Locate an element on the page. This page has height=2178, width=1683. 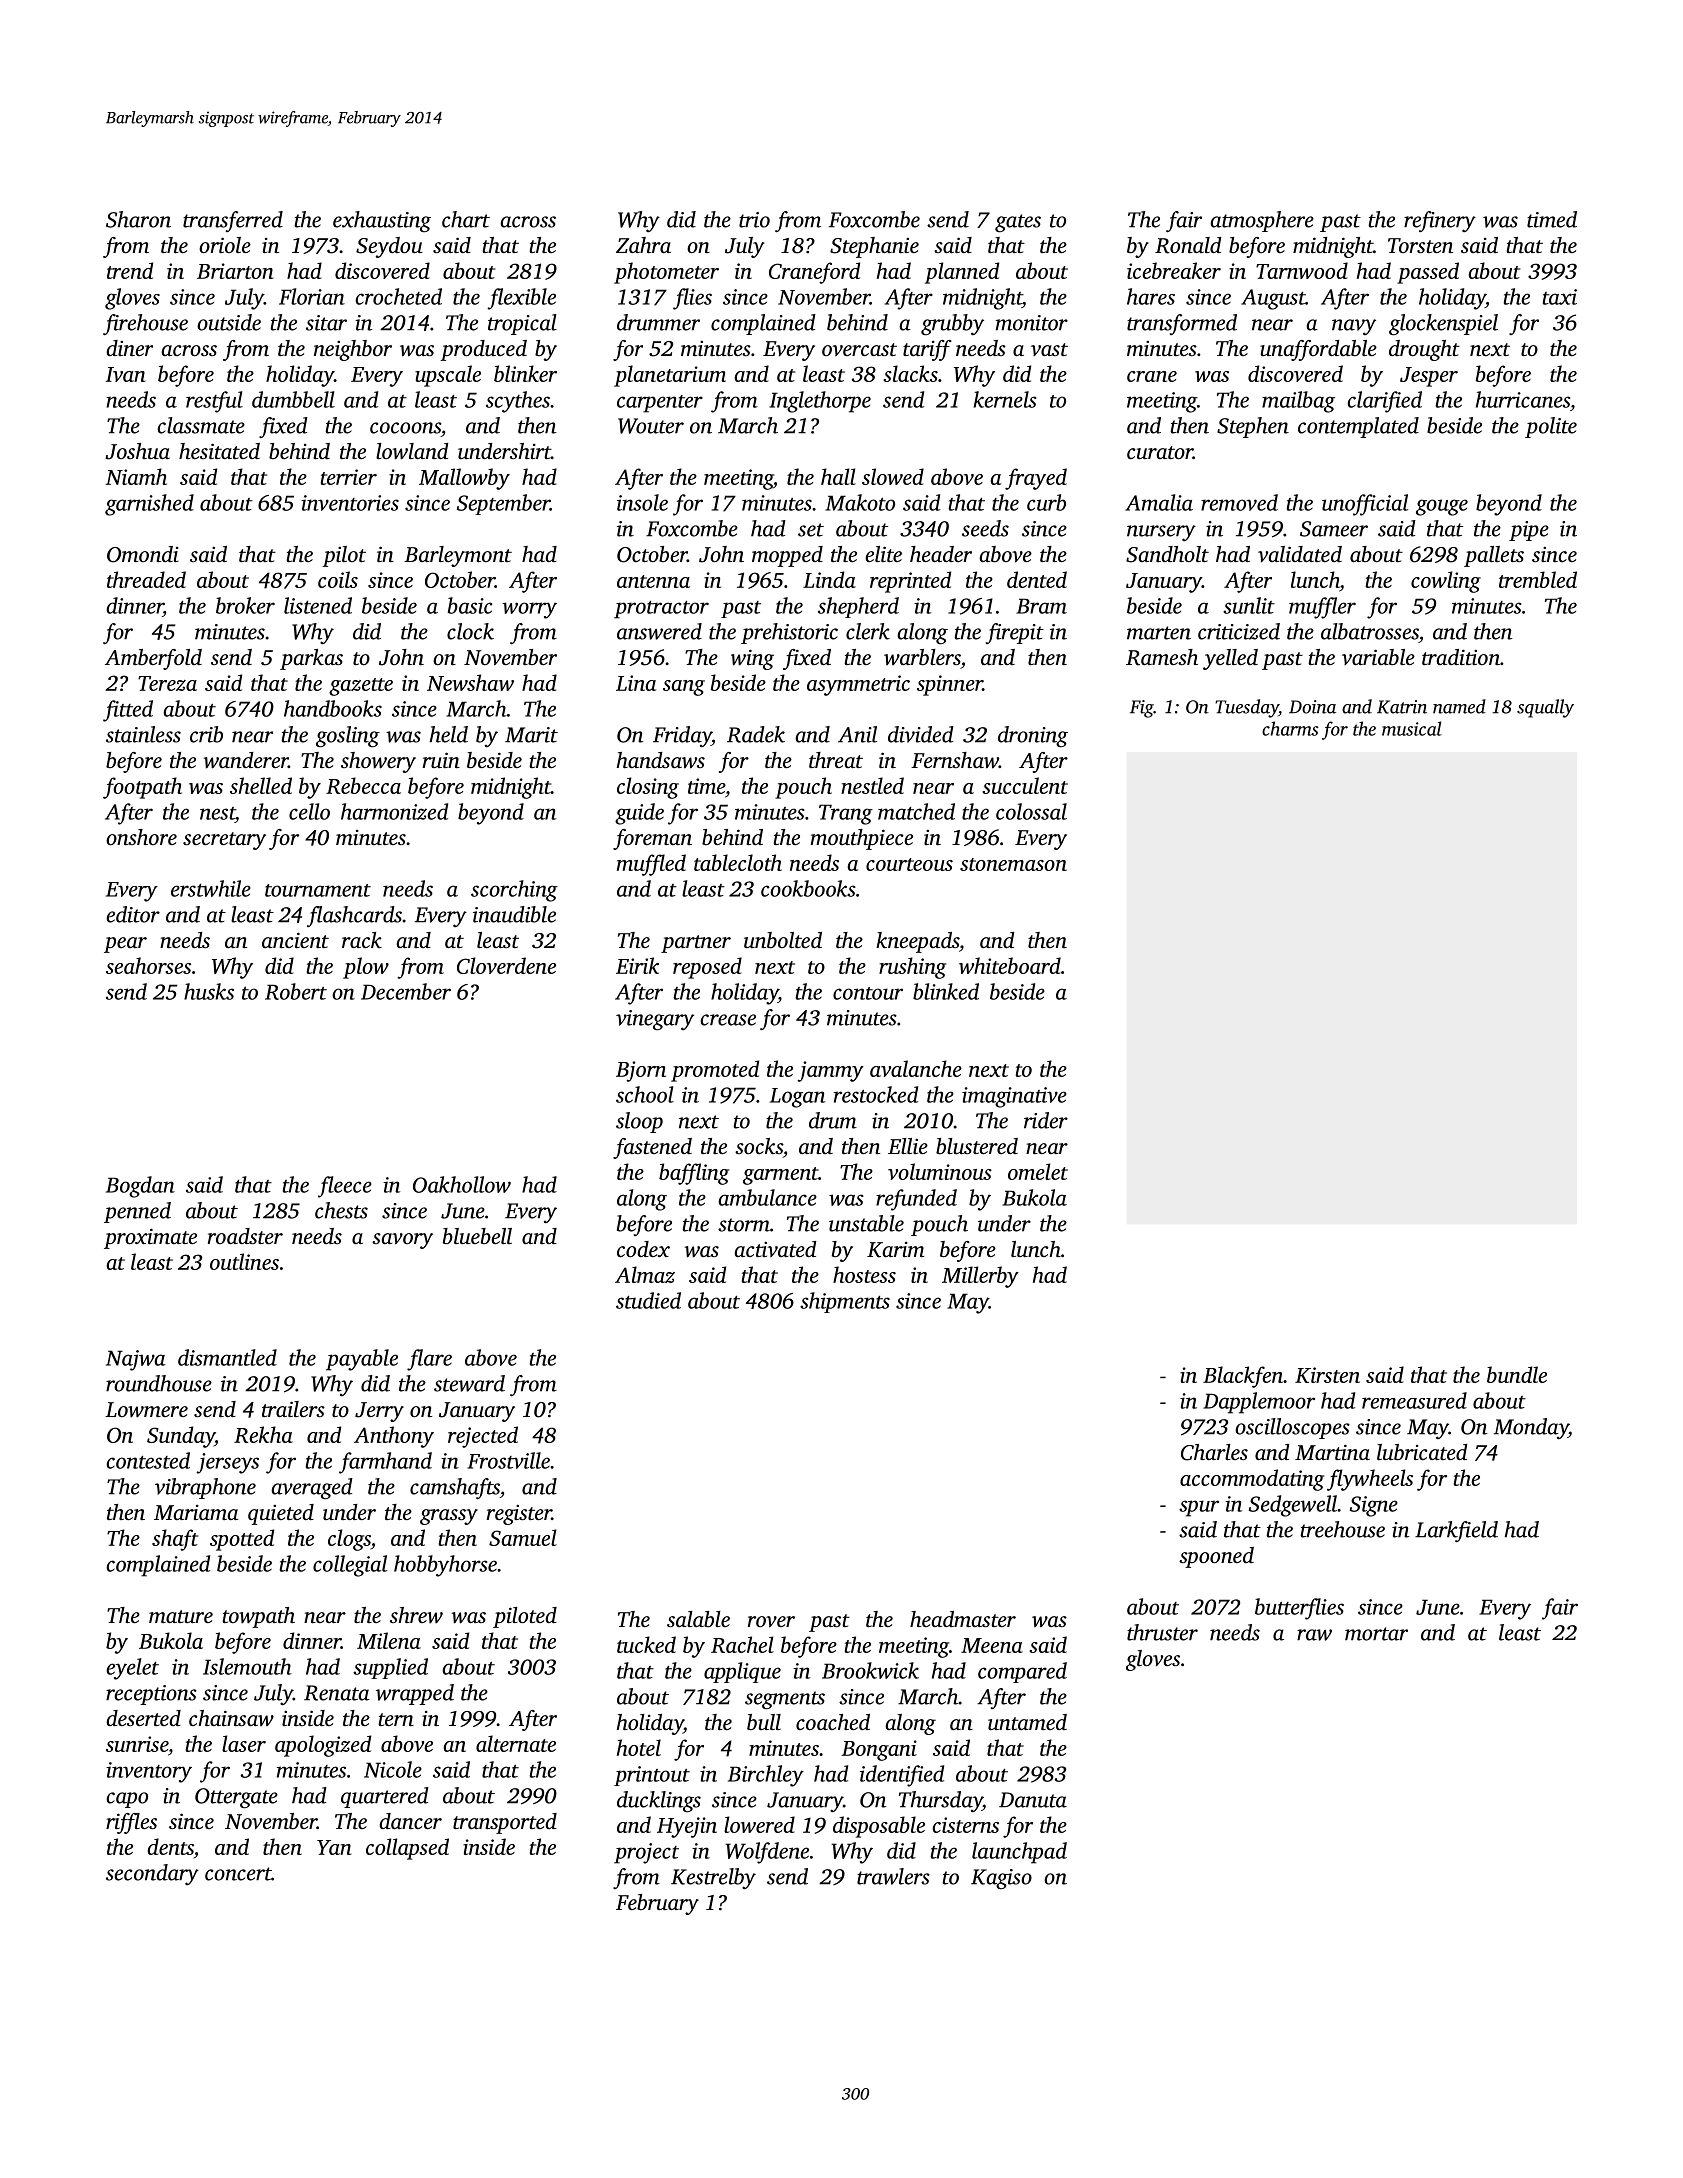
whiteboard is located at coordinates (1010, 965).
